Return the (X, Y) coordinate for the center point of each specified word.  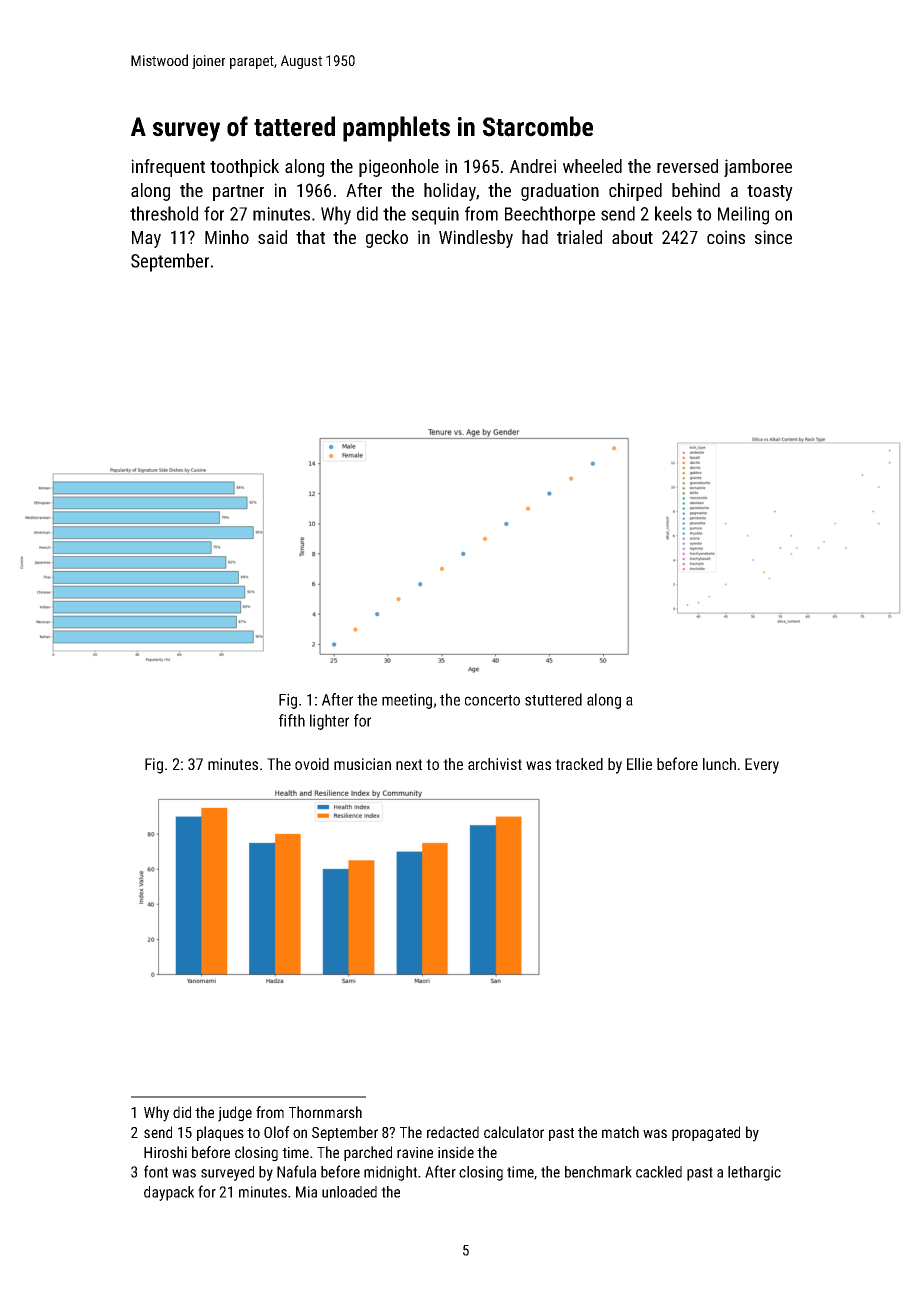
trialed (579, 237)
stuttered (553, 699)
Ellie (639, 764)
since (773, 237)
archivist (495, 764)
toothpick (244, 168)
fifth (292, 720)
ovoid (312, 764)
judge (235, 1114)
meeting (407, 701)
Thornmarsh (325, 1112)
